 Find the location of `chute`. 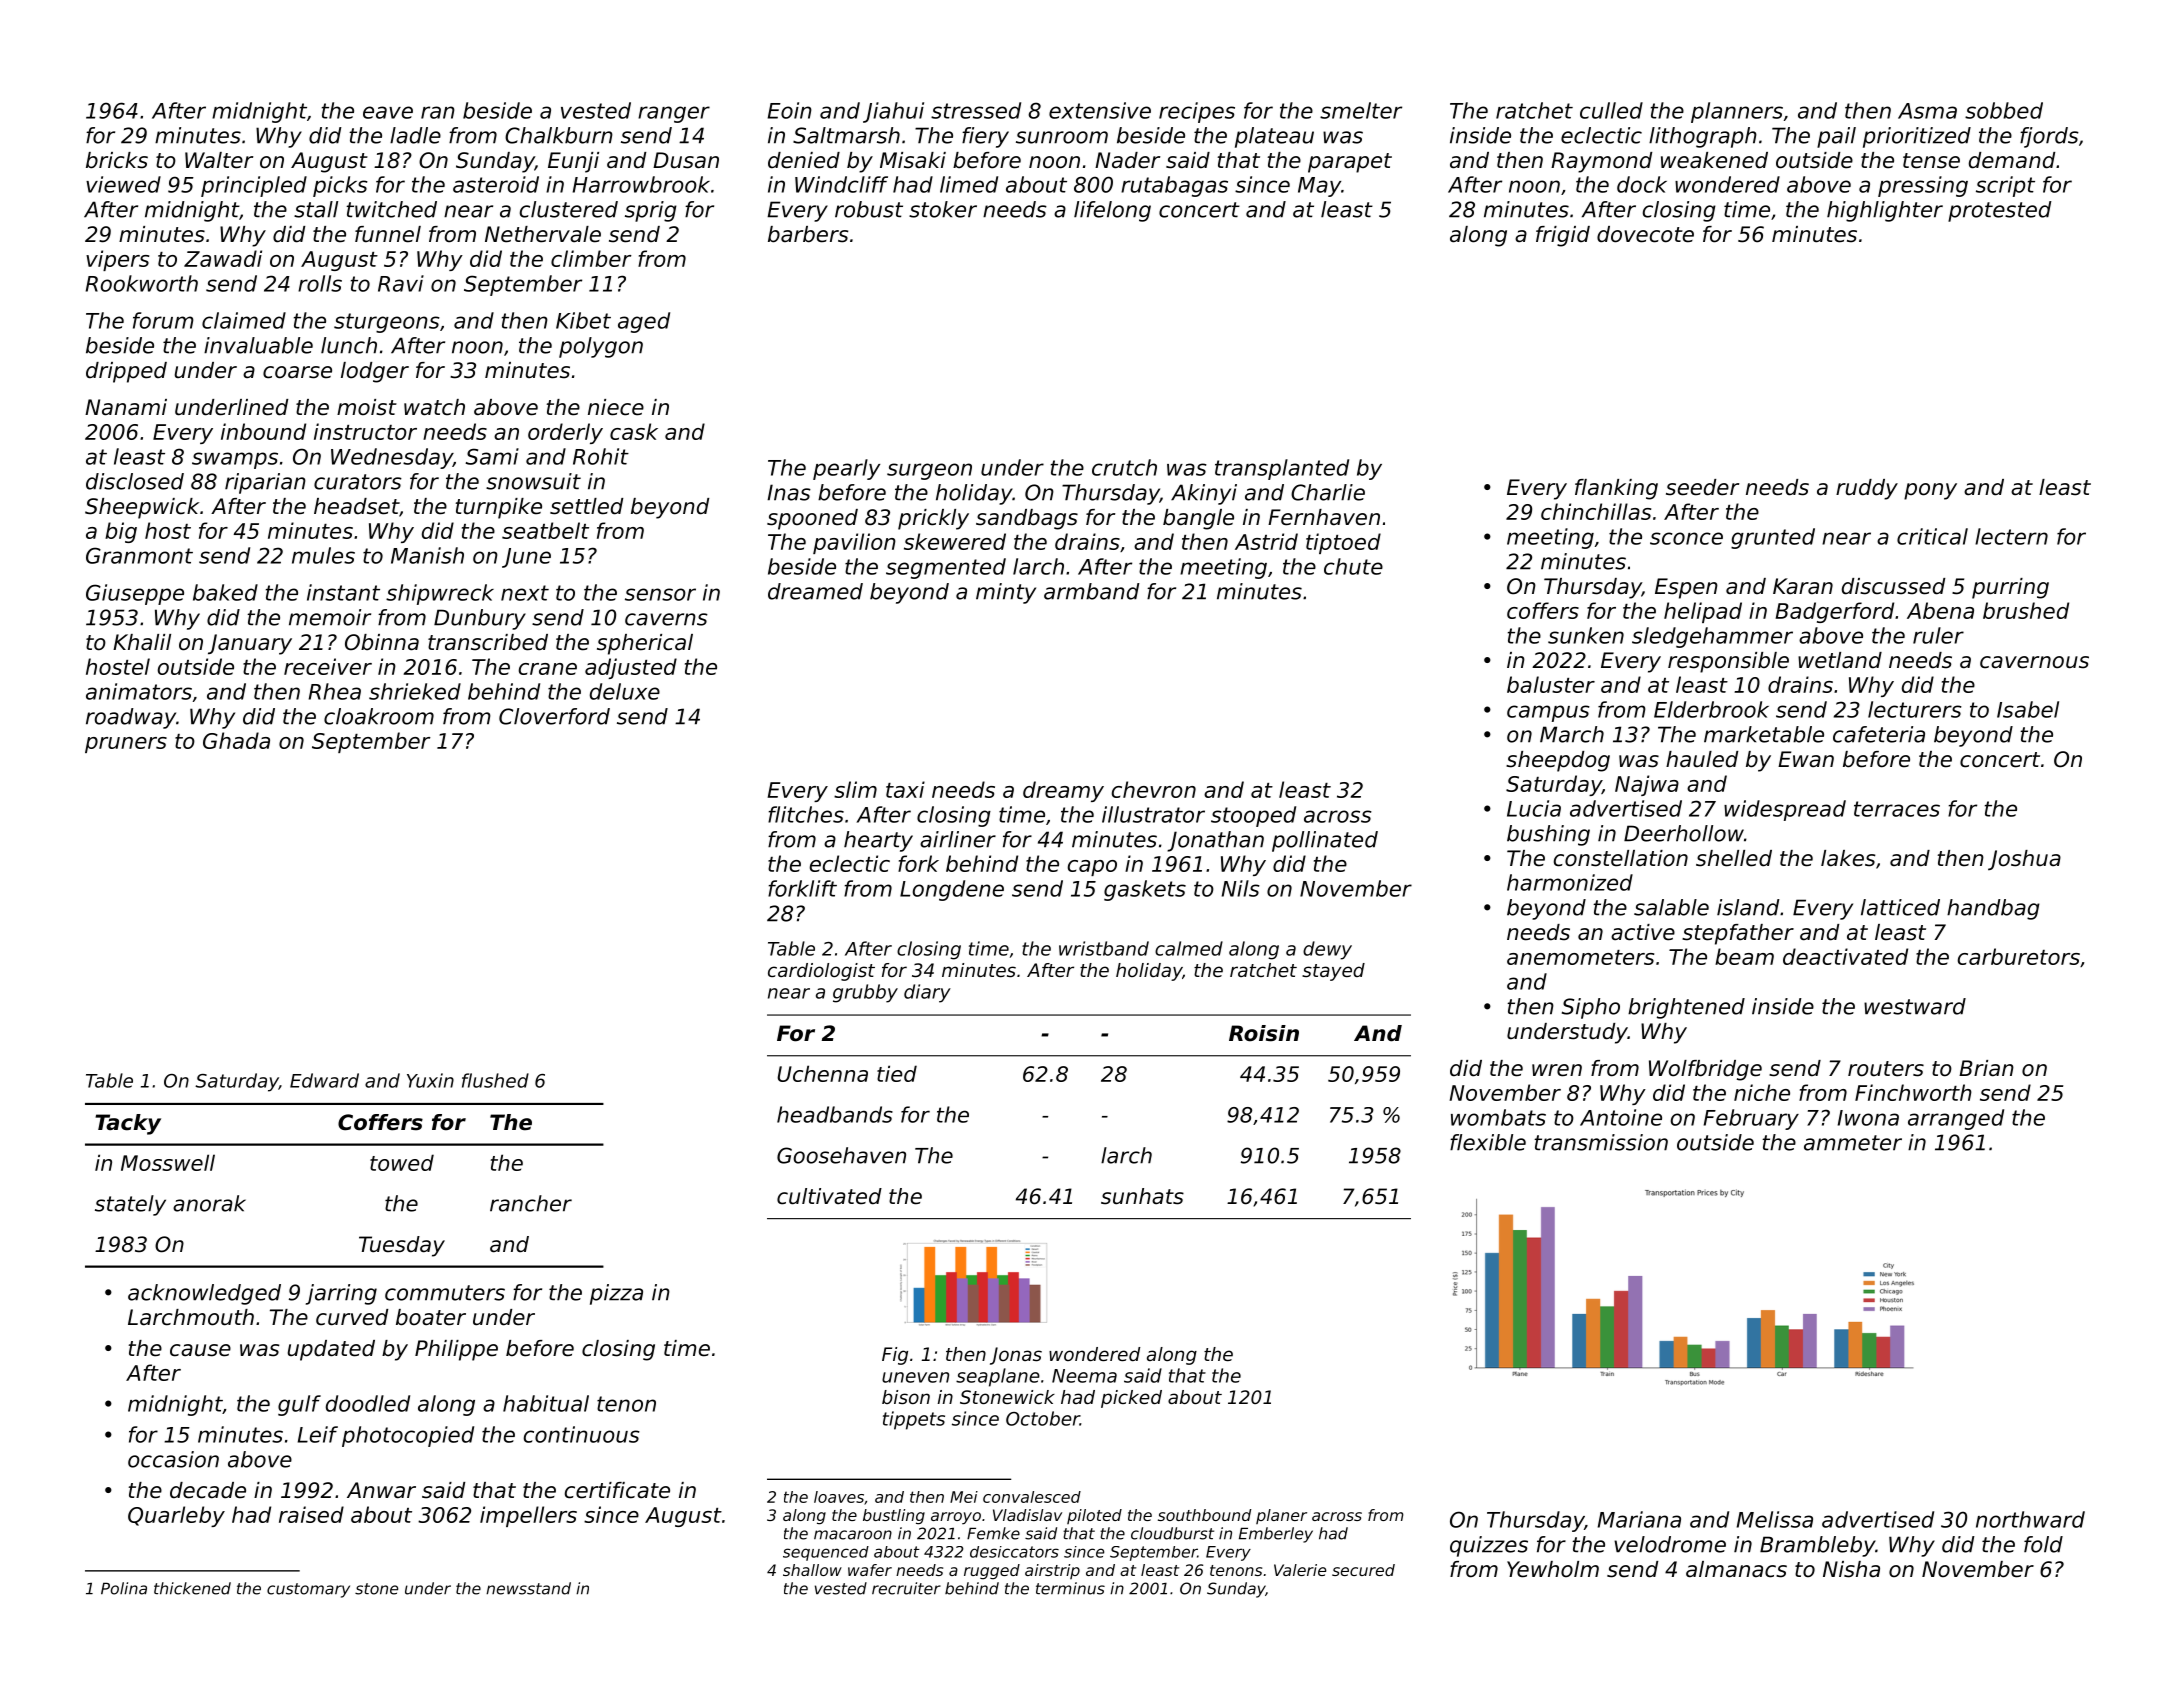

chute is located at coordinates (1353, 566).
